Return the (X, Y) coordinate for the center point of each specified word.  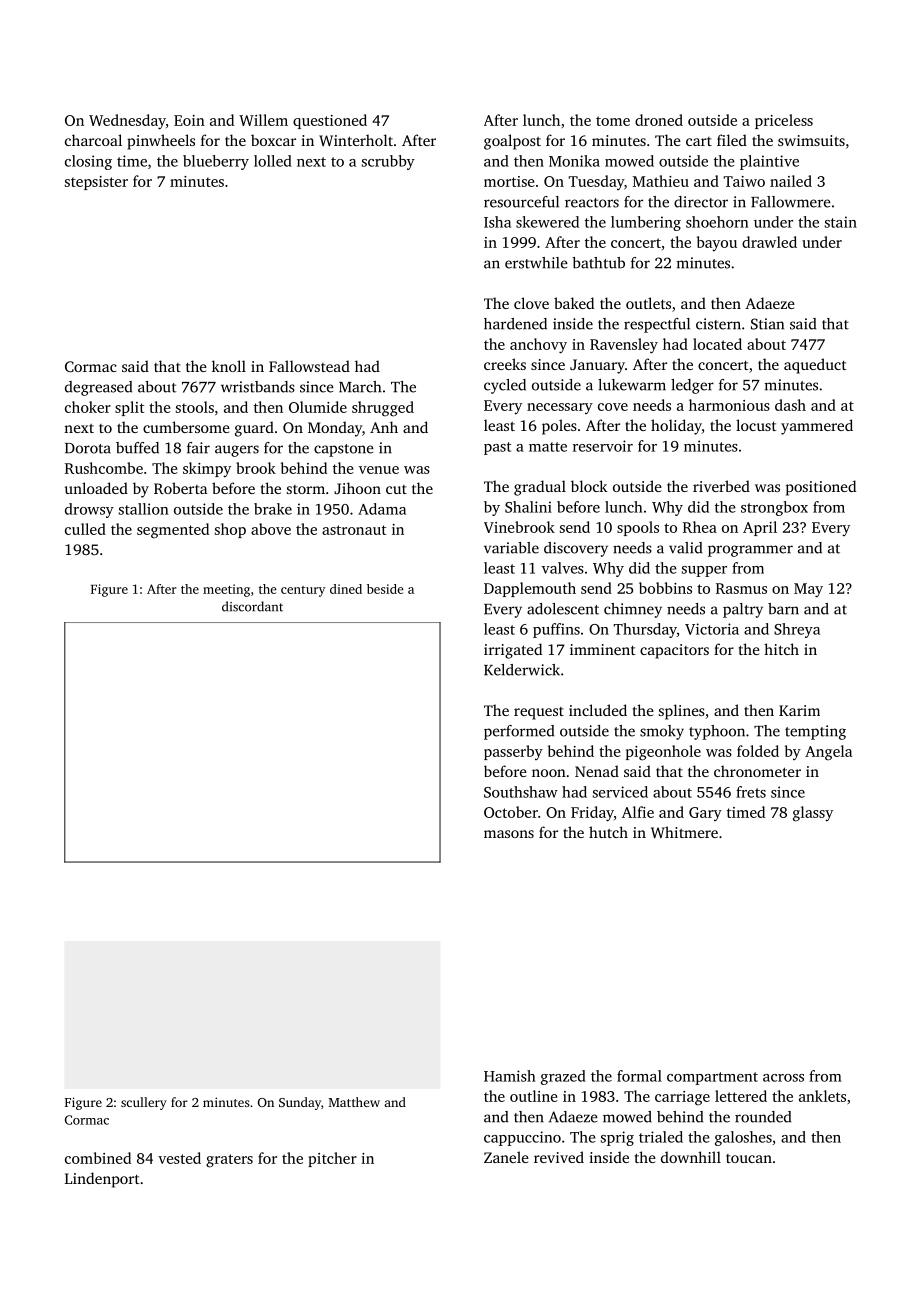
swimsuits (811, 140)
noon (549, 773)
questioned (330, 121)
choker (88, 407)
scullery (144, 1103)
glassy (813, 814)
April (760, 528)
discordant (252, 606)
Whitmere (684, 832)
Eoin (189, 120)
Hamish (510, 1076)
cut (396, 489)
